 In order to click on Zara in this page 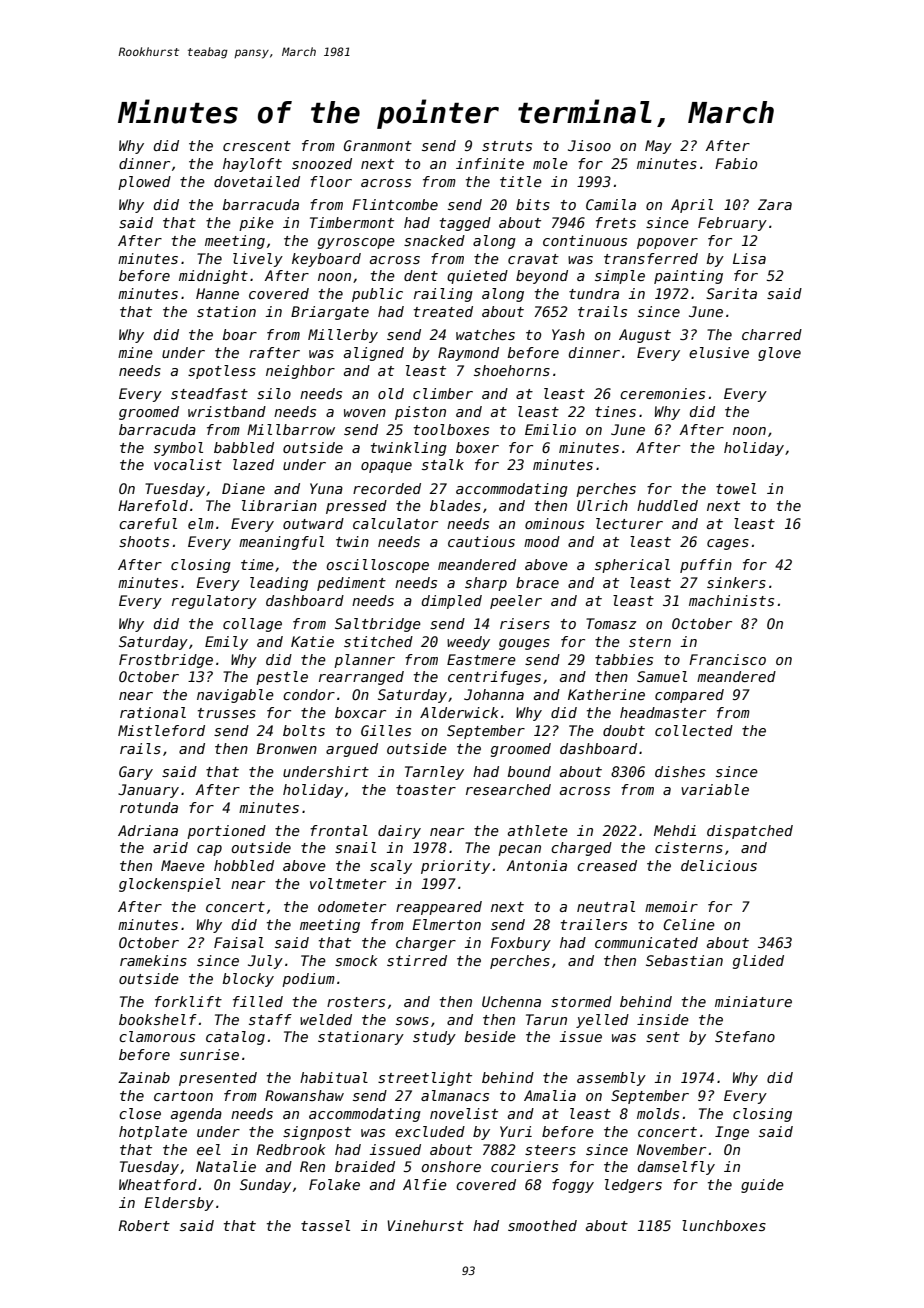, I will do `click(775, 204)`.
